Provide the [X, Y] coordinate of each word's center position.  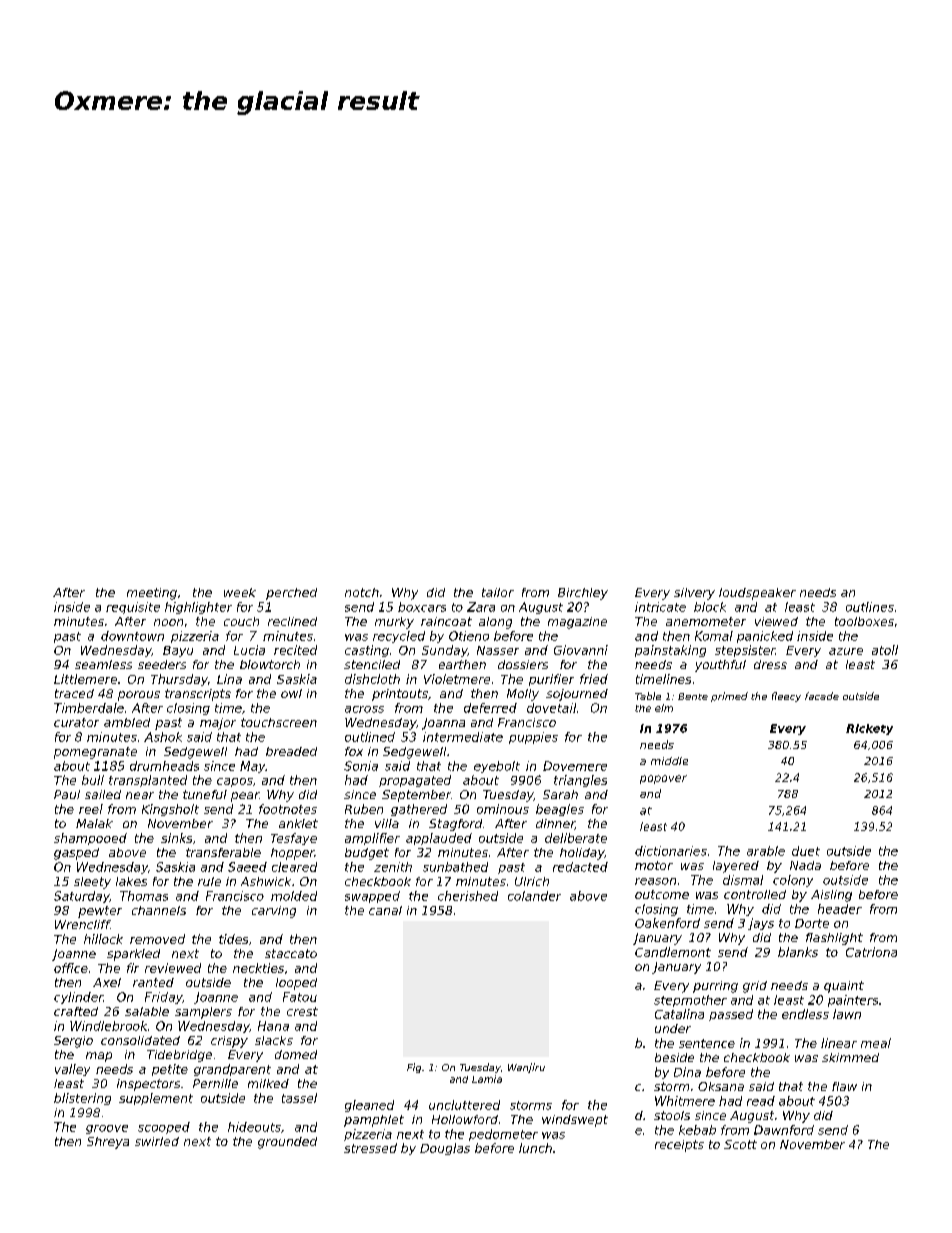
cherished [468, 896]
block [710, 607]
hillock [103, 939]
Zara [481, 607]
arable [766, 851]
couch [241, 621]
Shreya [108, 1143]
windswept [575, 1121]
